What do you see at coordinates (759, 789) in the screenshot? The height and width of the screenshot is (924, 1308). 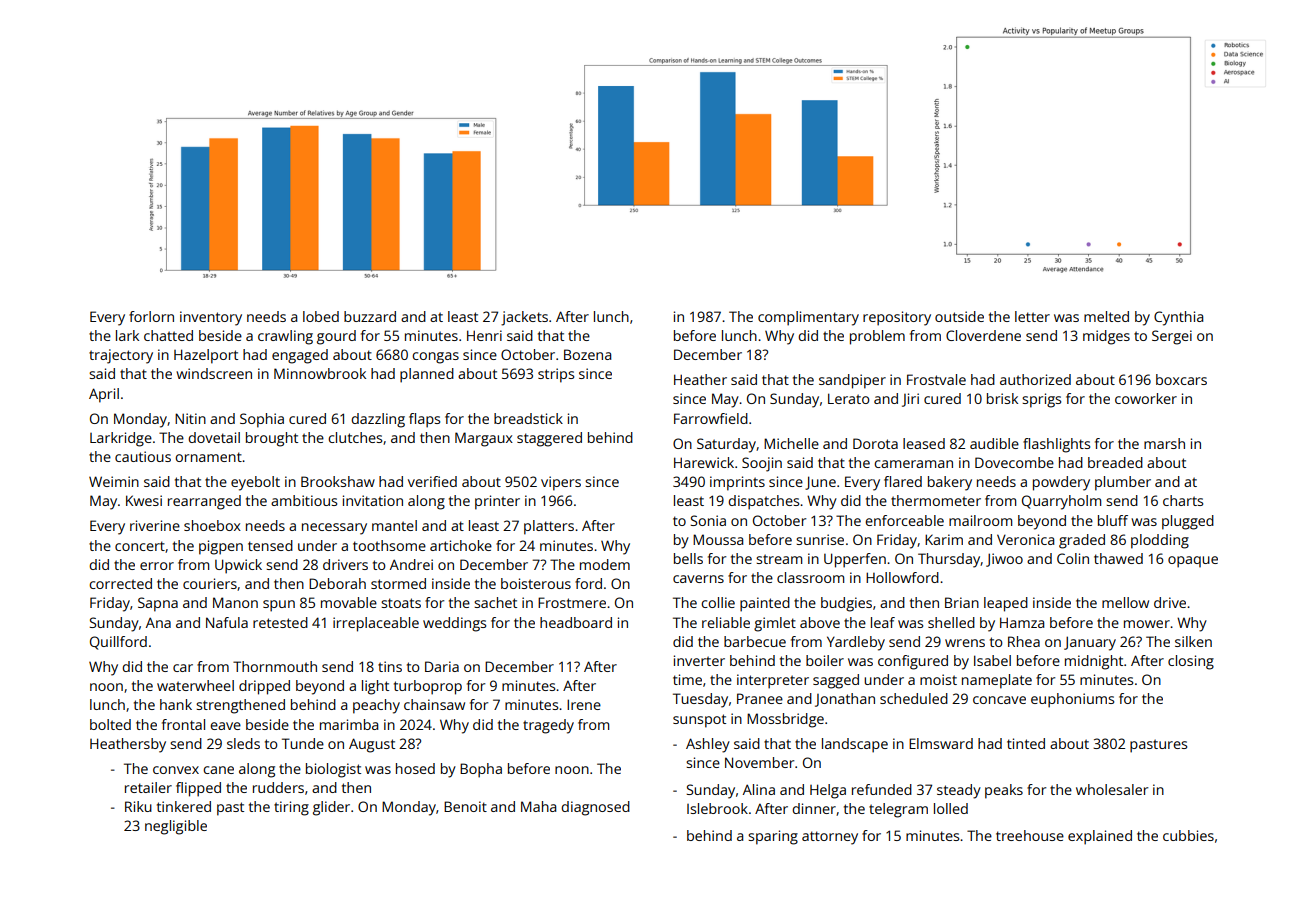 I see `Alina` at bounding box center [759, 789].
